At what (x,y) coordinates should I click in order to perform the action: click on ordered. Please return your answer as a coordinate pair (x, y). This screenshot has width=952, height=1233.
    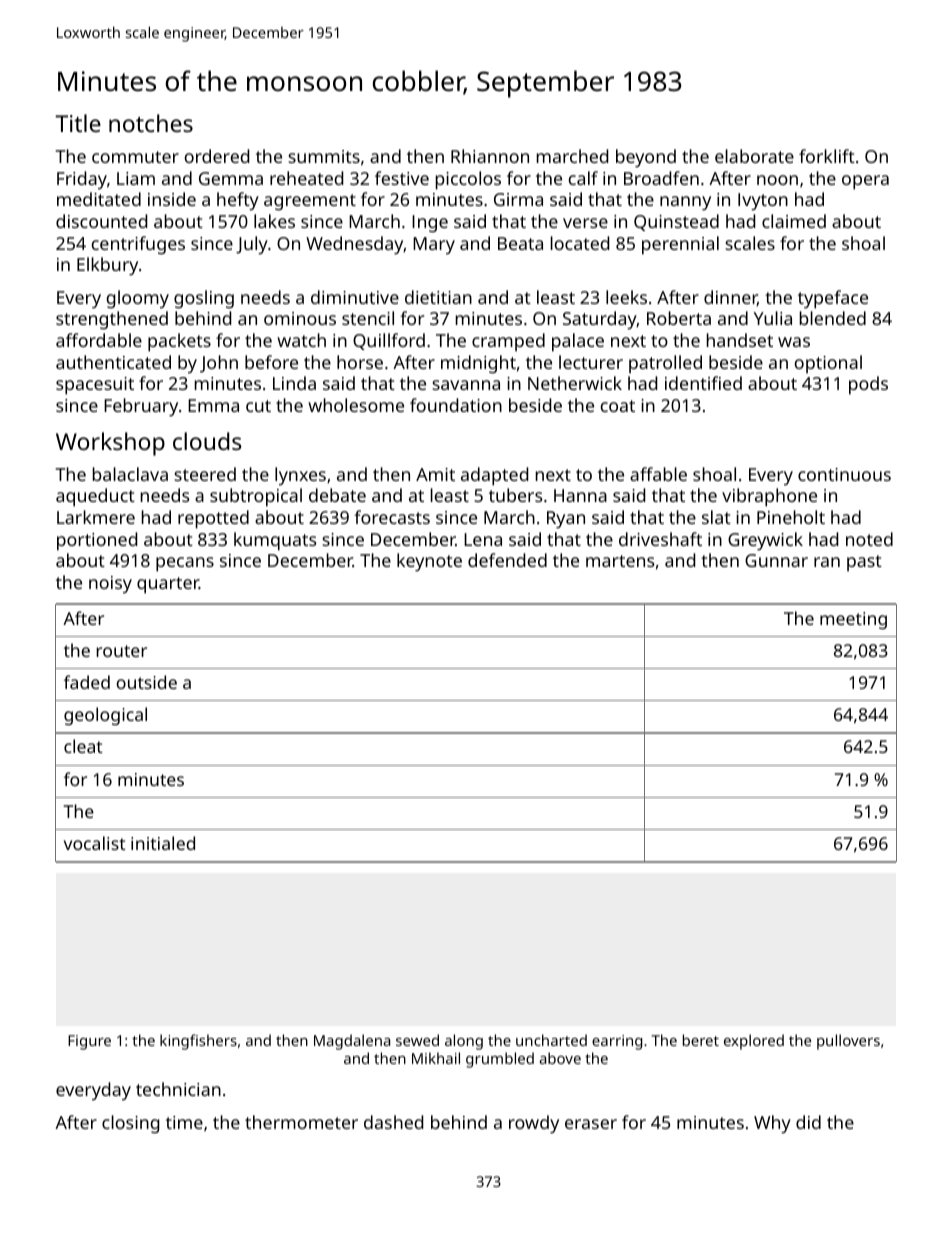
    Looking at the image, I should click on (217, 156).
